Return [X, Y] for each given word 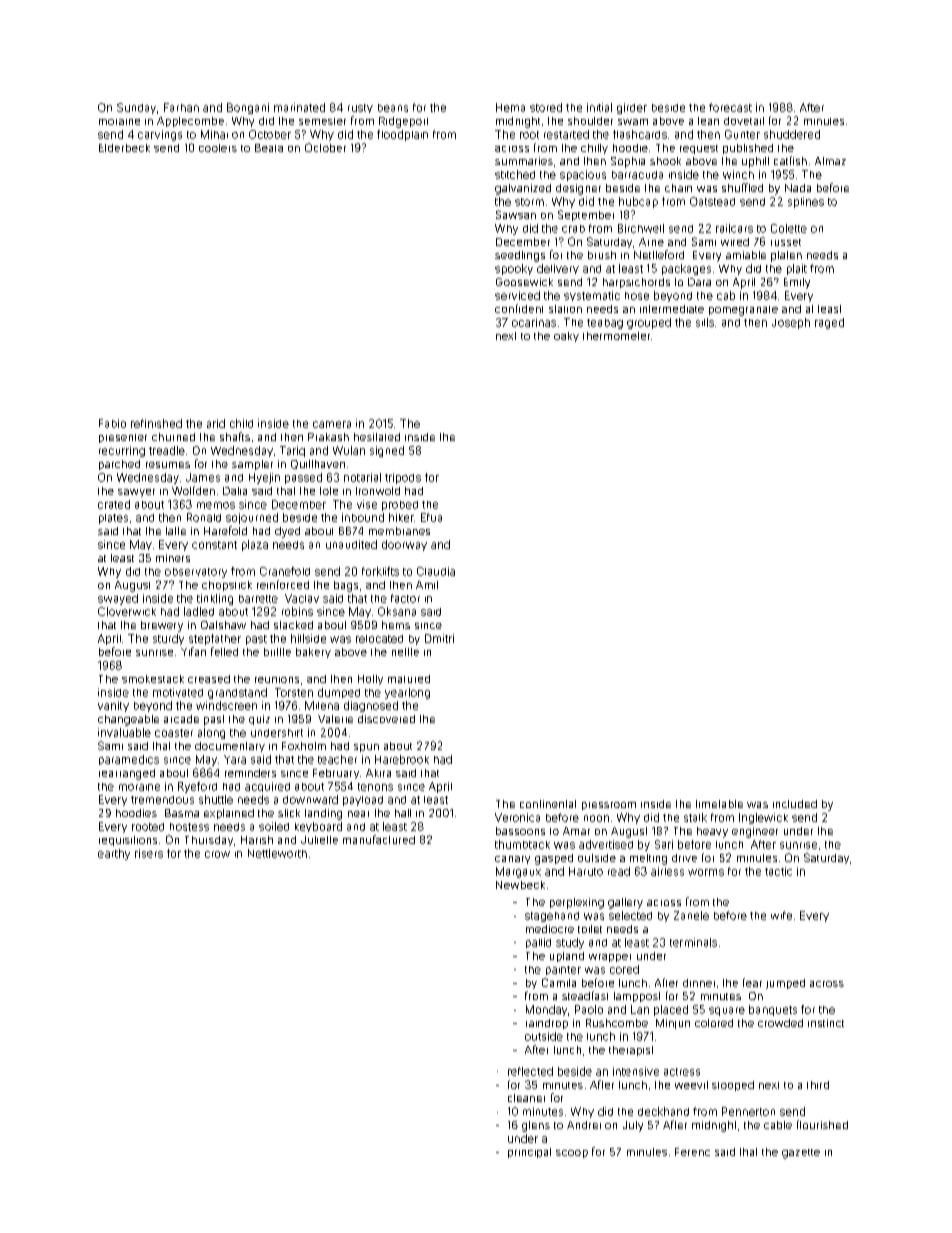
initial [599, 107]
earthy [114, 854]
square [727, 1011]
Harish [257, 840]
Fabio [112, 423]
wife [781, 915]
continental [548, 804]
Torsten [294, 692]
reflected [530, 1071]
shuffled [742, 187]
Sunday [136, 108]
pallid [538, 943]
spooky [514, 269]
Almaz [830, 161]
